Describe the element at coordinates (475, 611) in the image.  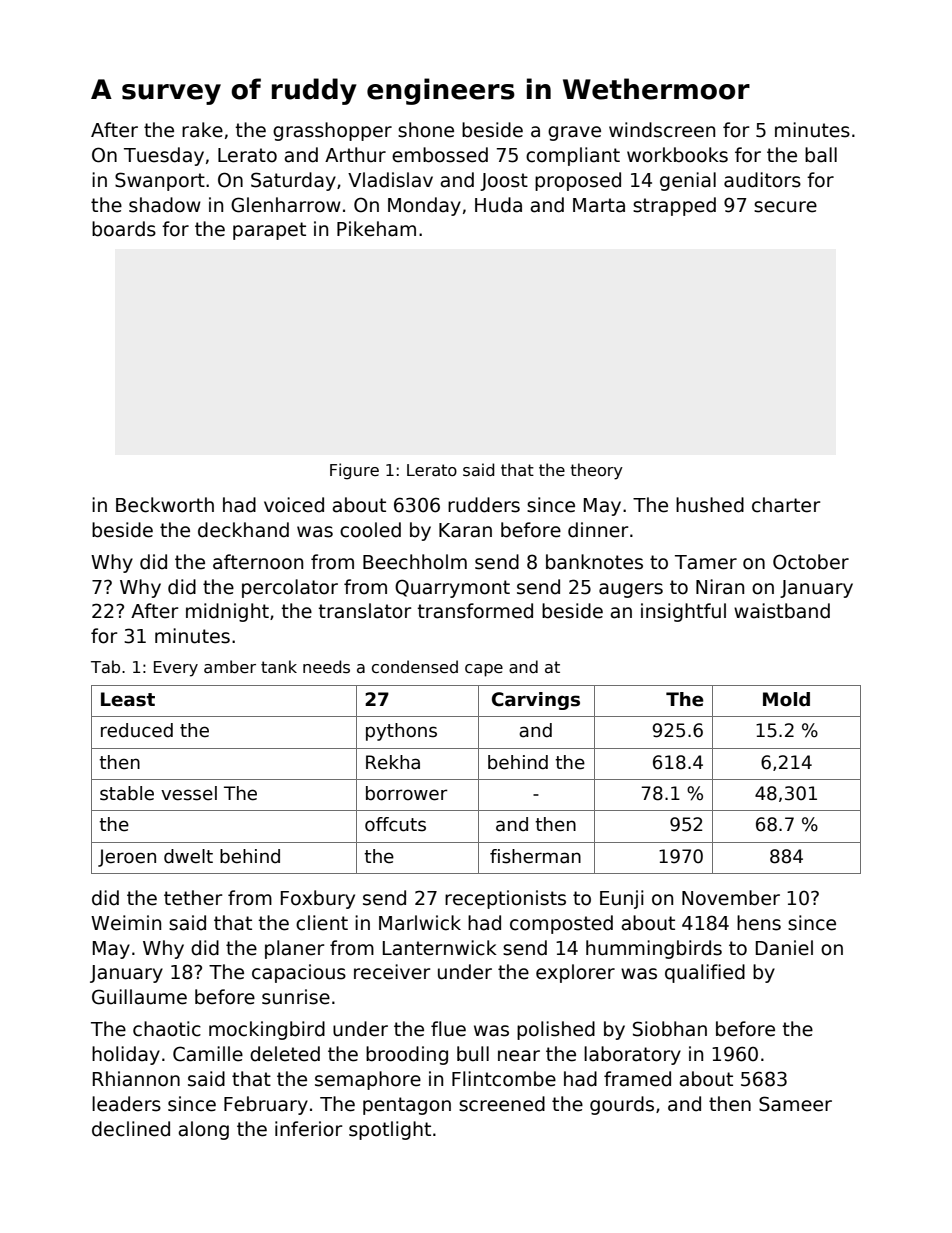
I see `transformed` at that location.
